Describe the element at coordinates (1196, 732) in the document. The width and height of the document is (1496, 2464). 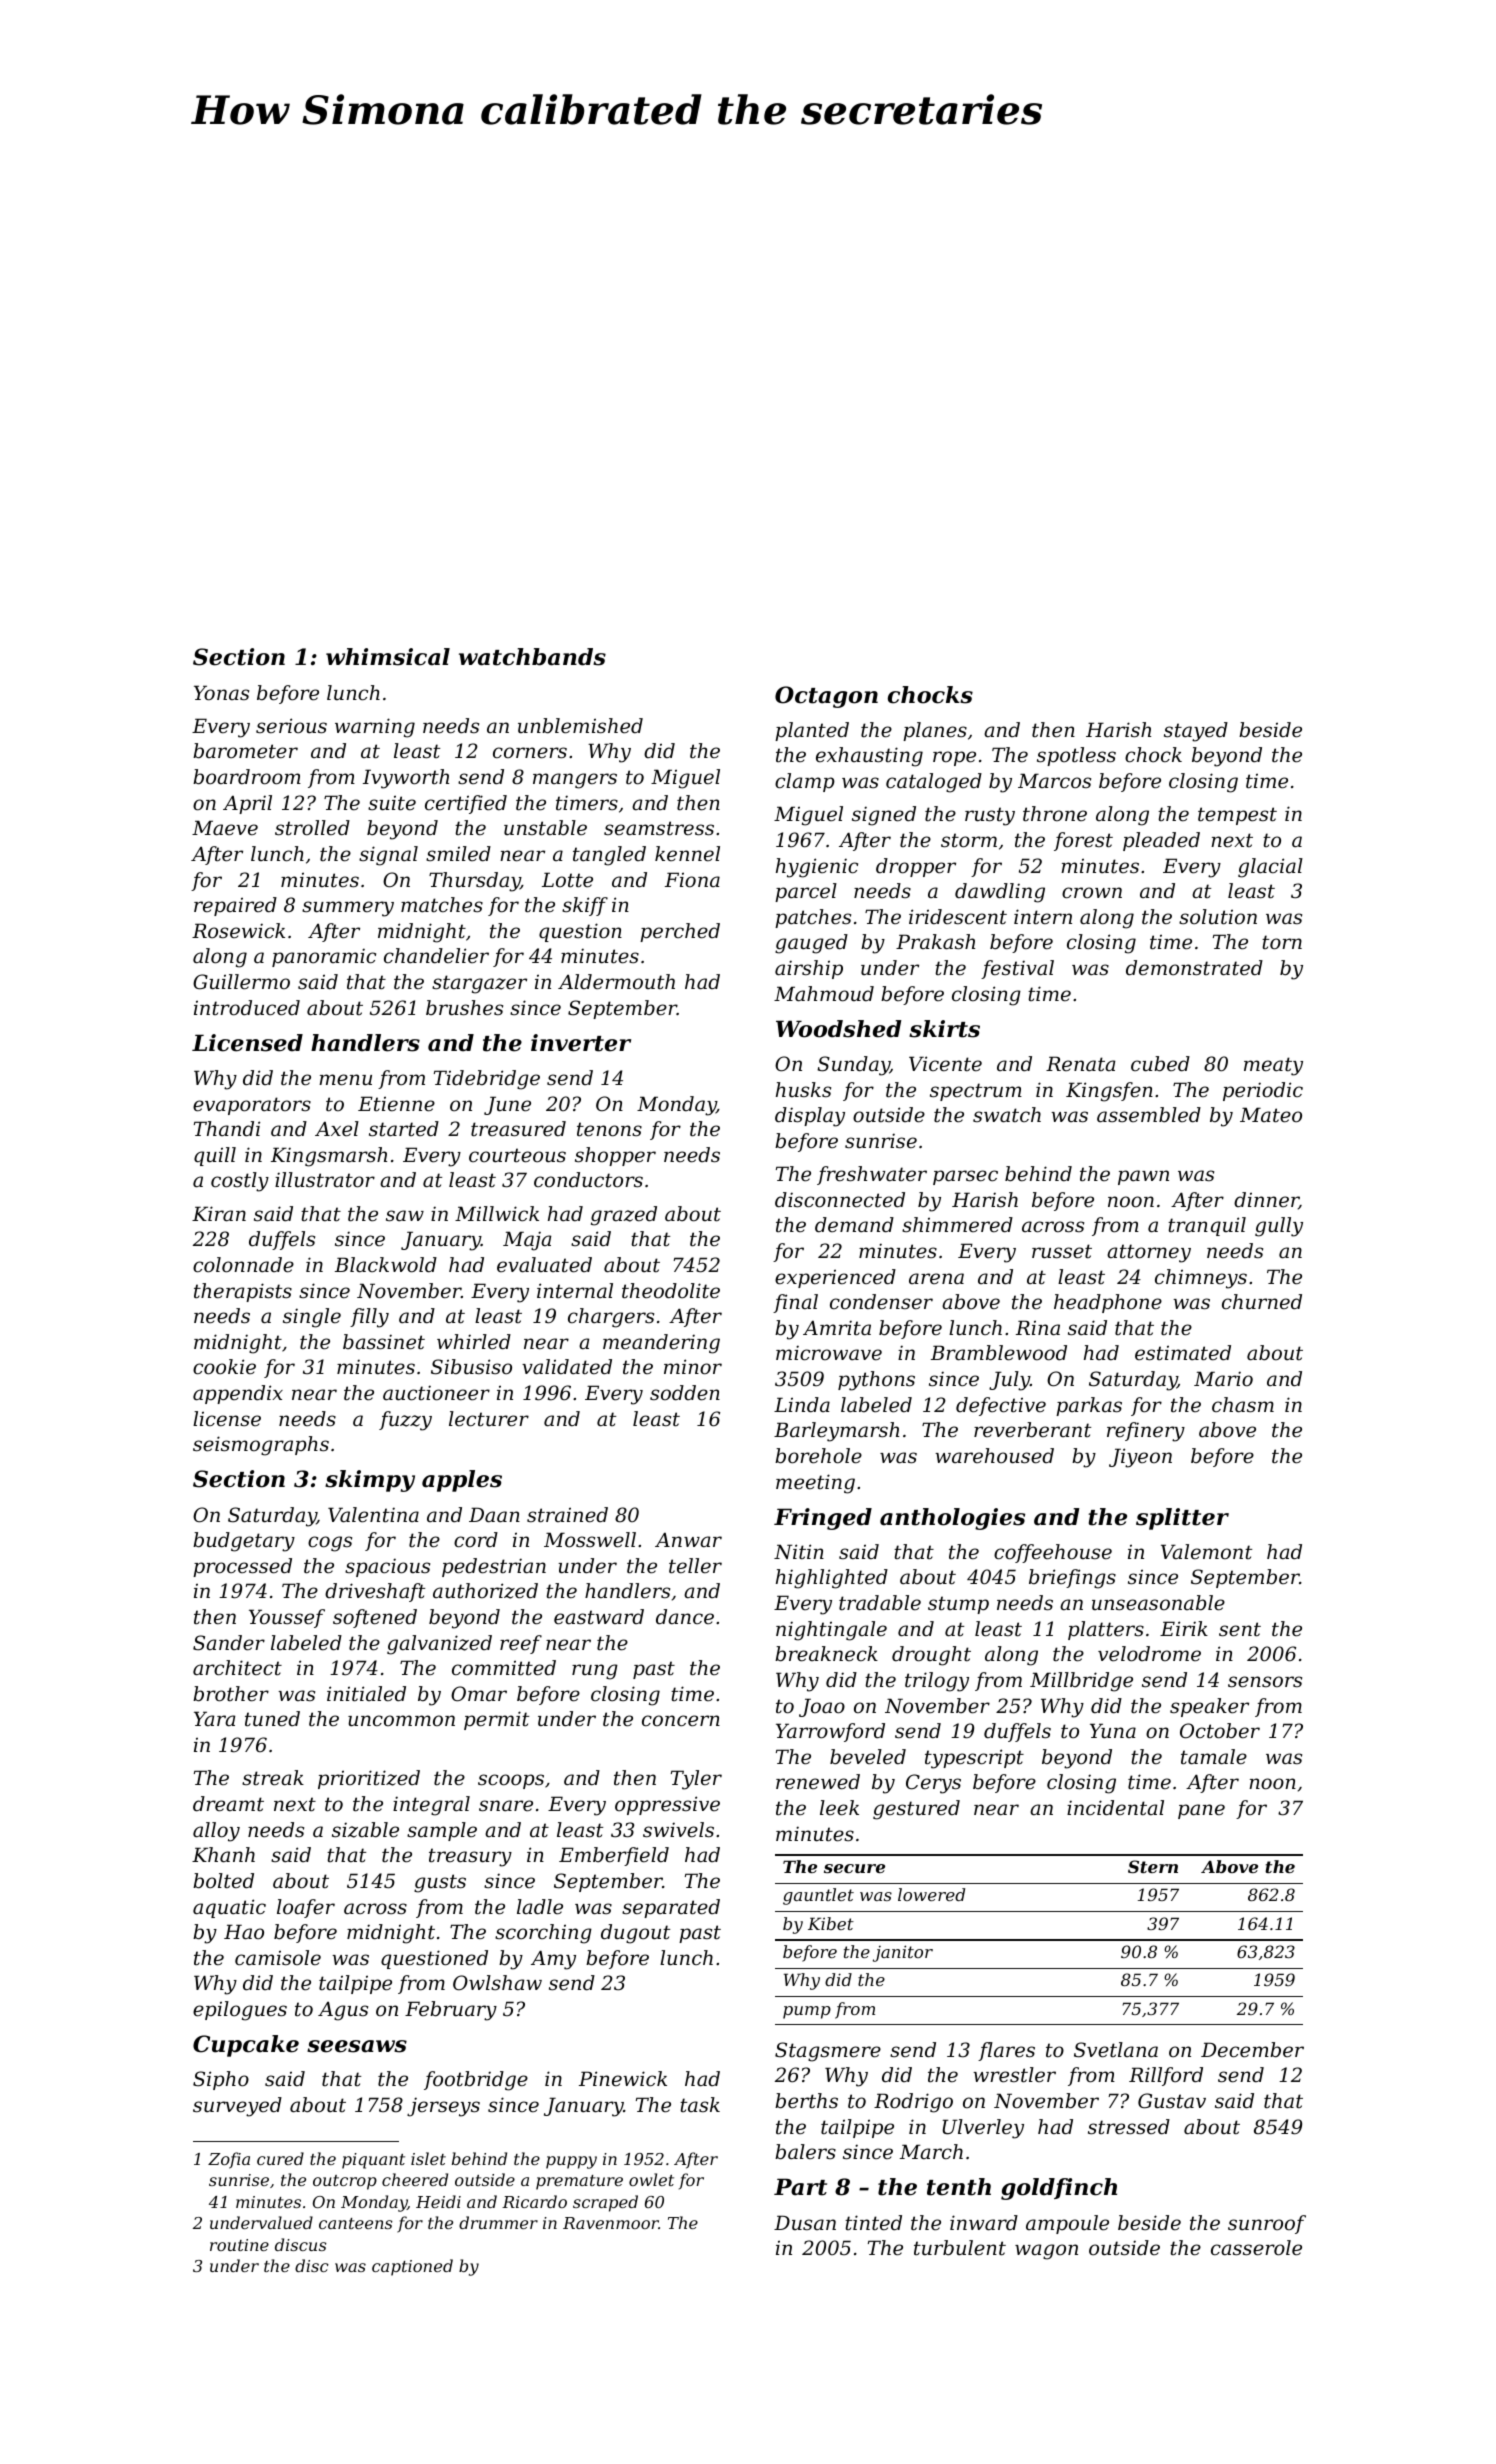
I see `stayed` at that location.
